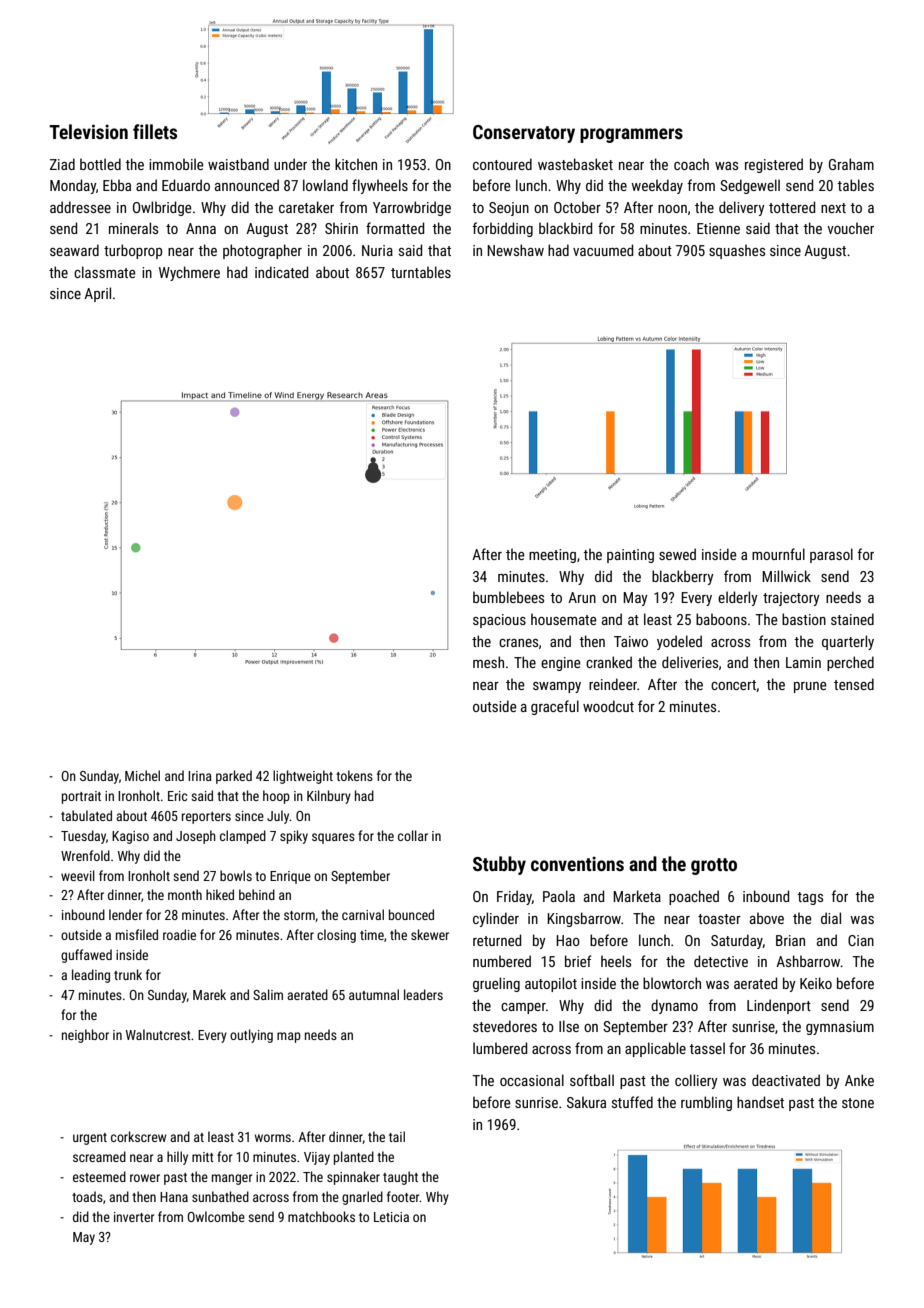 This screenshot has height=1308, width=924. What do you see at coordinates (62, 164) in the screenshot?
I see `Ziad` at bounding box center [62, 164].
